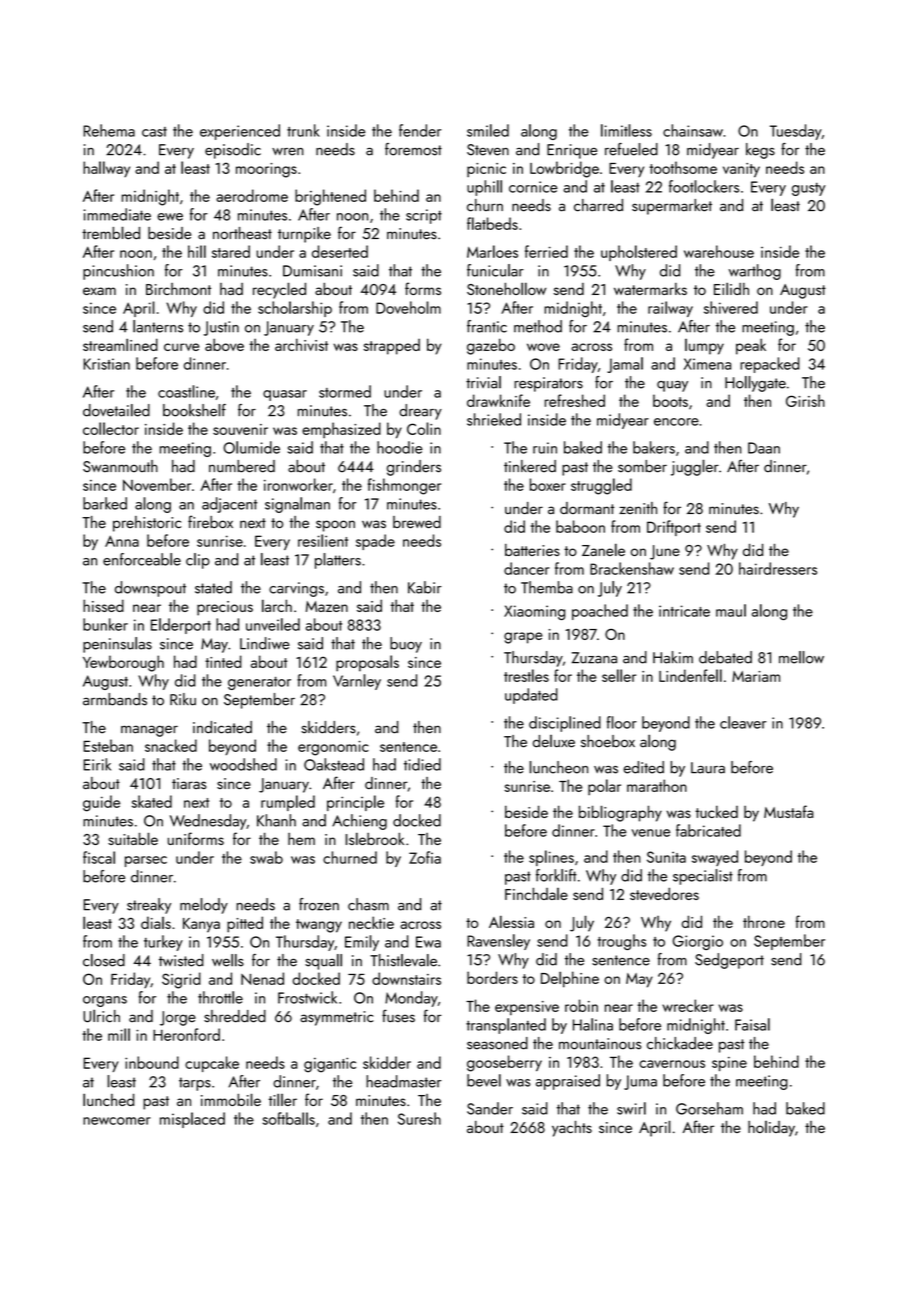 This page has width=908, height=1316. Describe the element at coordinates (778, 568) in the page. I see `hairdressers` at that location.
